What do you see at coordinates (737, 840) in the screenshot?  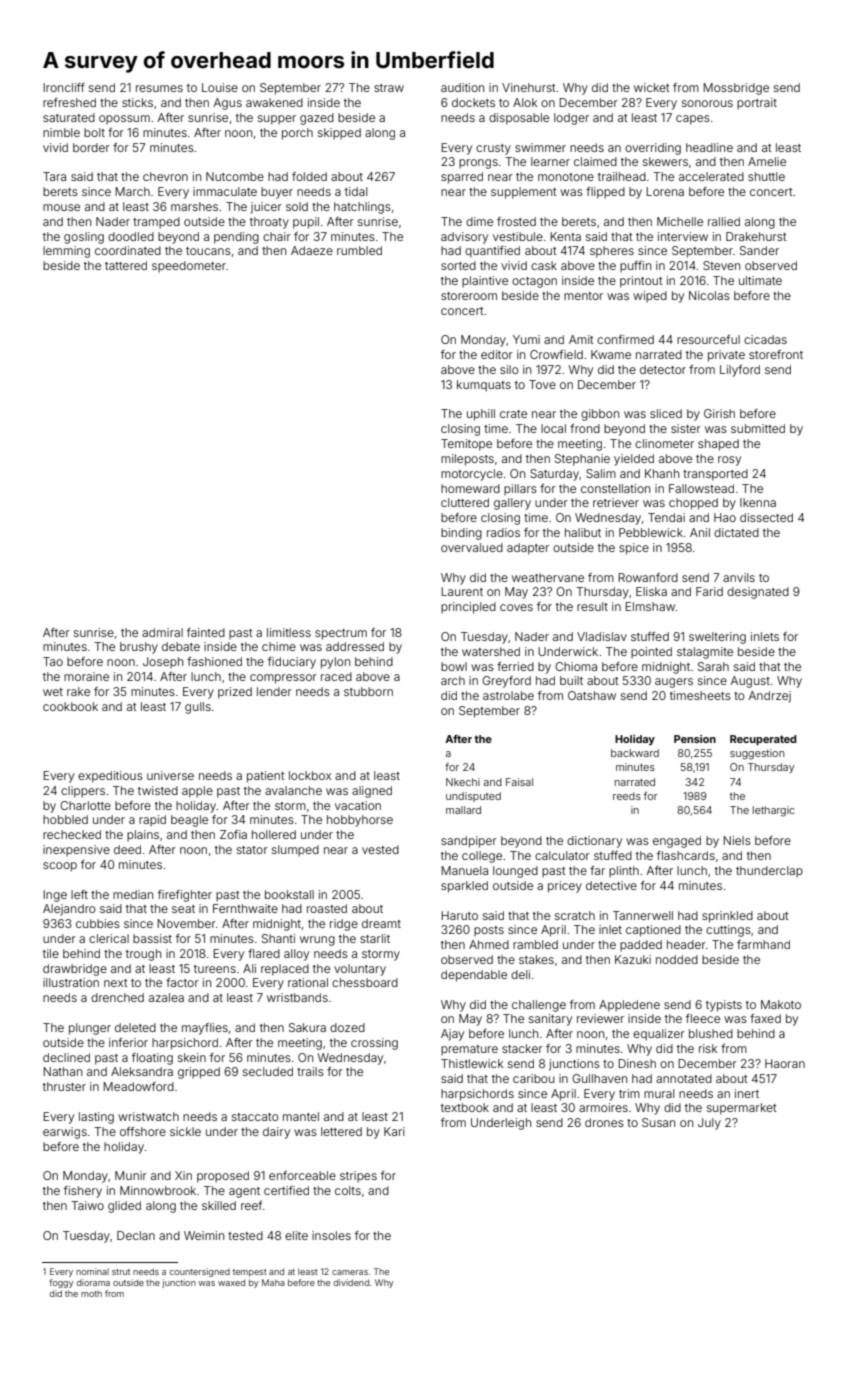 I see `Niels` at bounding box center [737, 840].
